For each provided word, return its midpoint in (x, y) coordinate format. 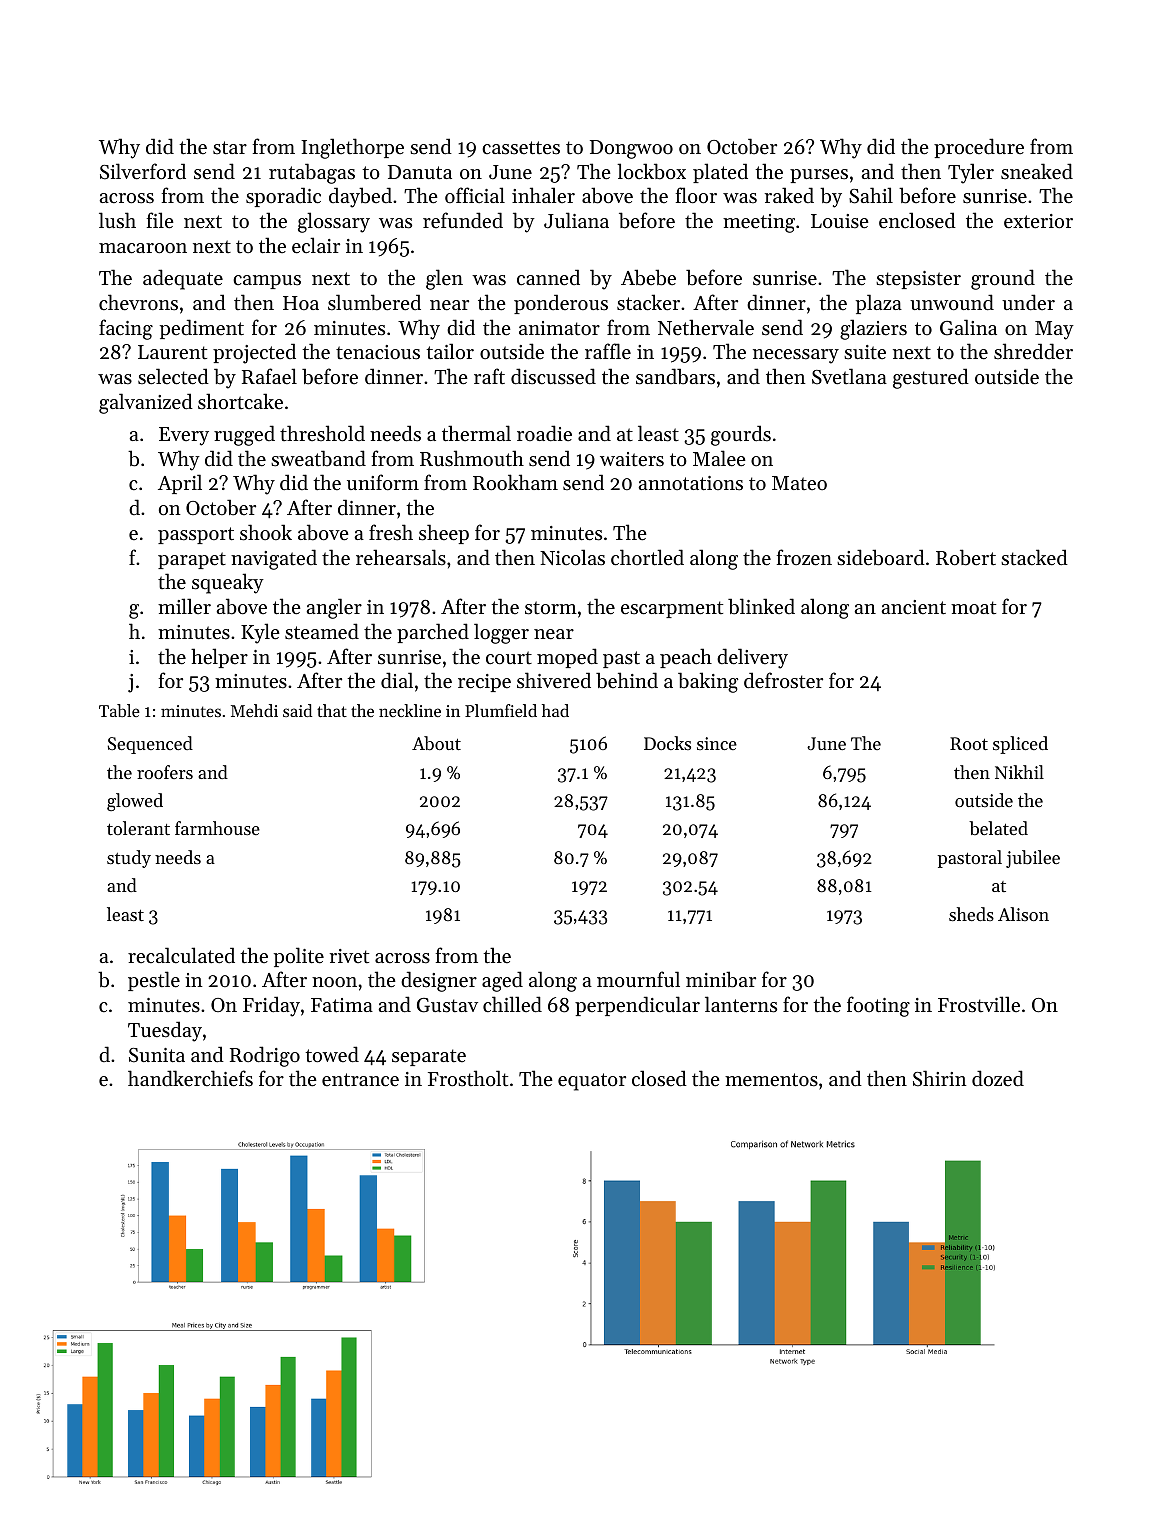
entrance (360, 1080)
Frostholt (468, 1078)
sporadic (283, 197)
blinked (761, 606)
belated (998, 828)
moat (973, 607)
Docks (667, 743)
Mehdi (254, 710)
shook (266, 532)
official (475, 195)
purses (819, 176)
